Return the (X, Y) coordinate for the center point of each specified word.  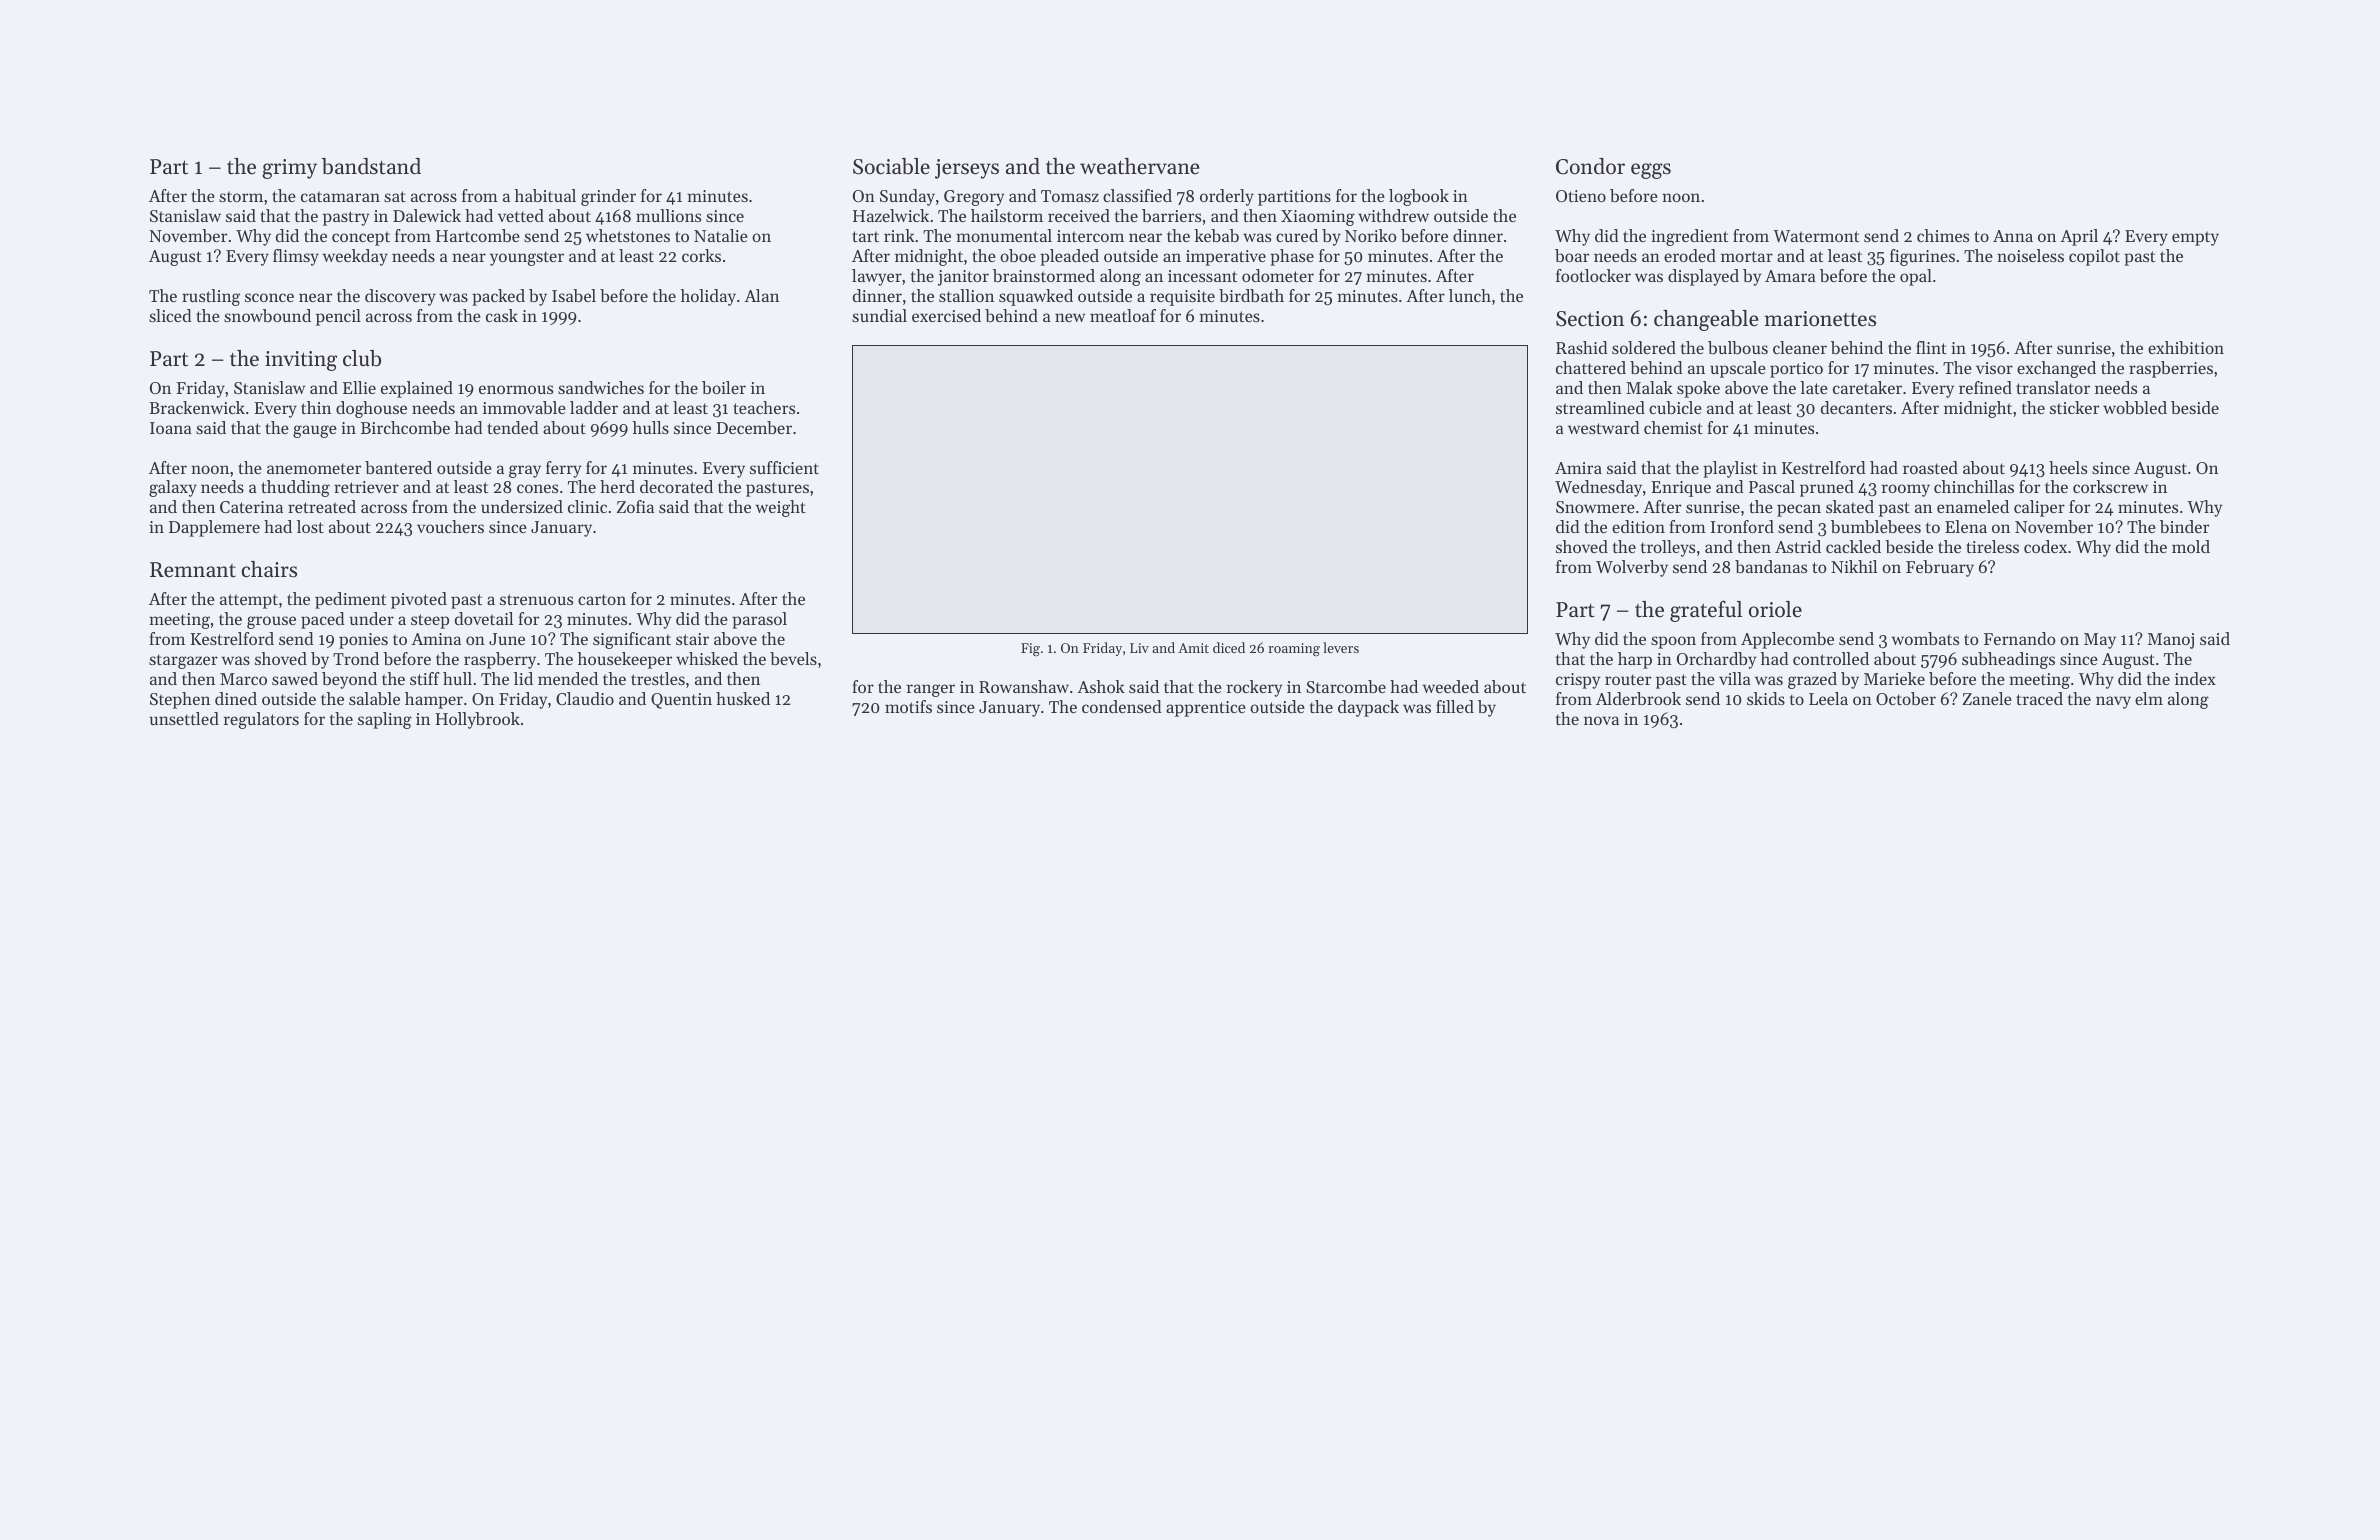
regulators (261, 720)
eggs (1651, 171)
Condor (1590, 166)
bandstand (371, 166)
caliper (2039, 508)
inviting (301, 361)
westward (1604, 427)
